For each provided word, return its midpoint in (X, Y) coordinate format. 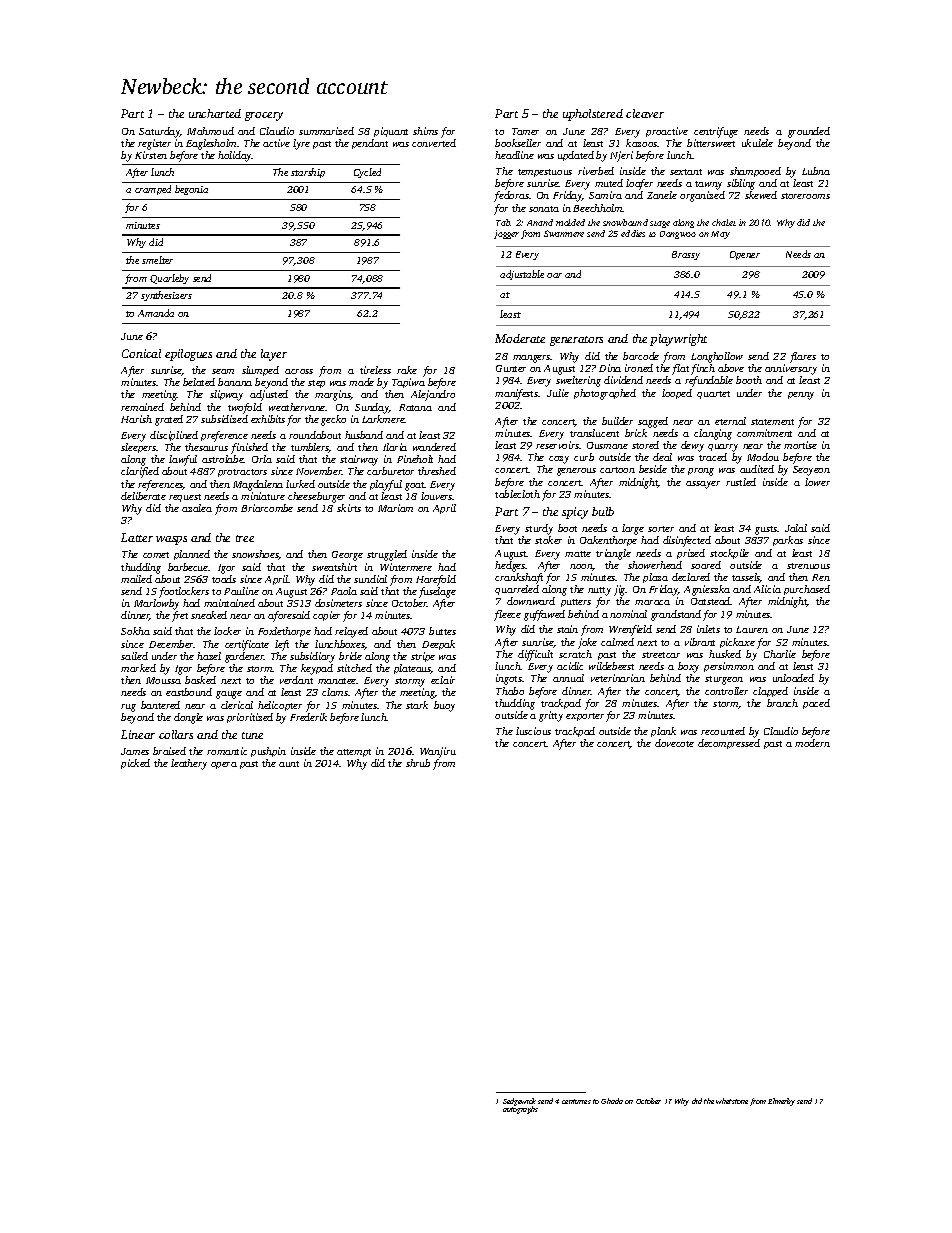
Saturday (159, 132)
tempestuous (545, 173)
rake (407, 370)
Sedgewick (519, 1102)
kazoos (642, 143)
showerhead (655, 565)
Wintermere (406, 567)
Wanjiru (438, 752)
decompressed (729, 744)
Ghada (612, 1101)
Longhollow (717, 357)
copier (326, 616)
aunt (289, 764)
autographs (520, 1110)
